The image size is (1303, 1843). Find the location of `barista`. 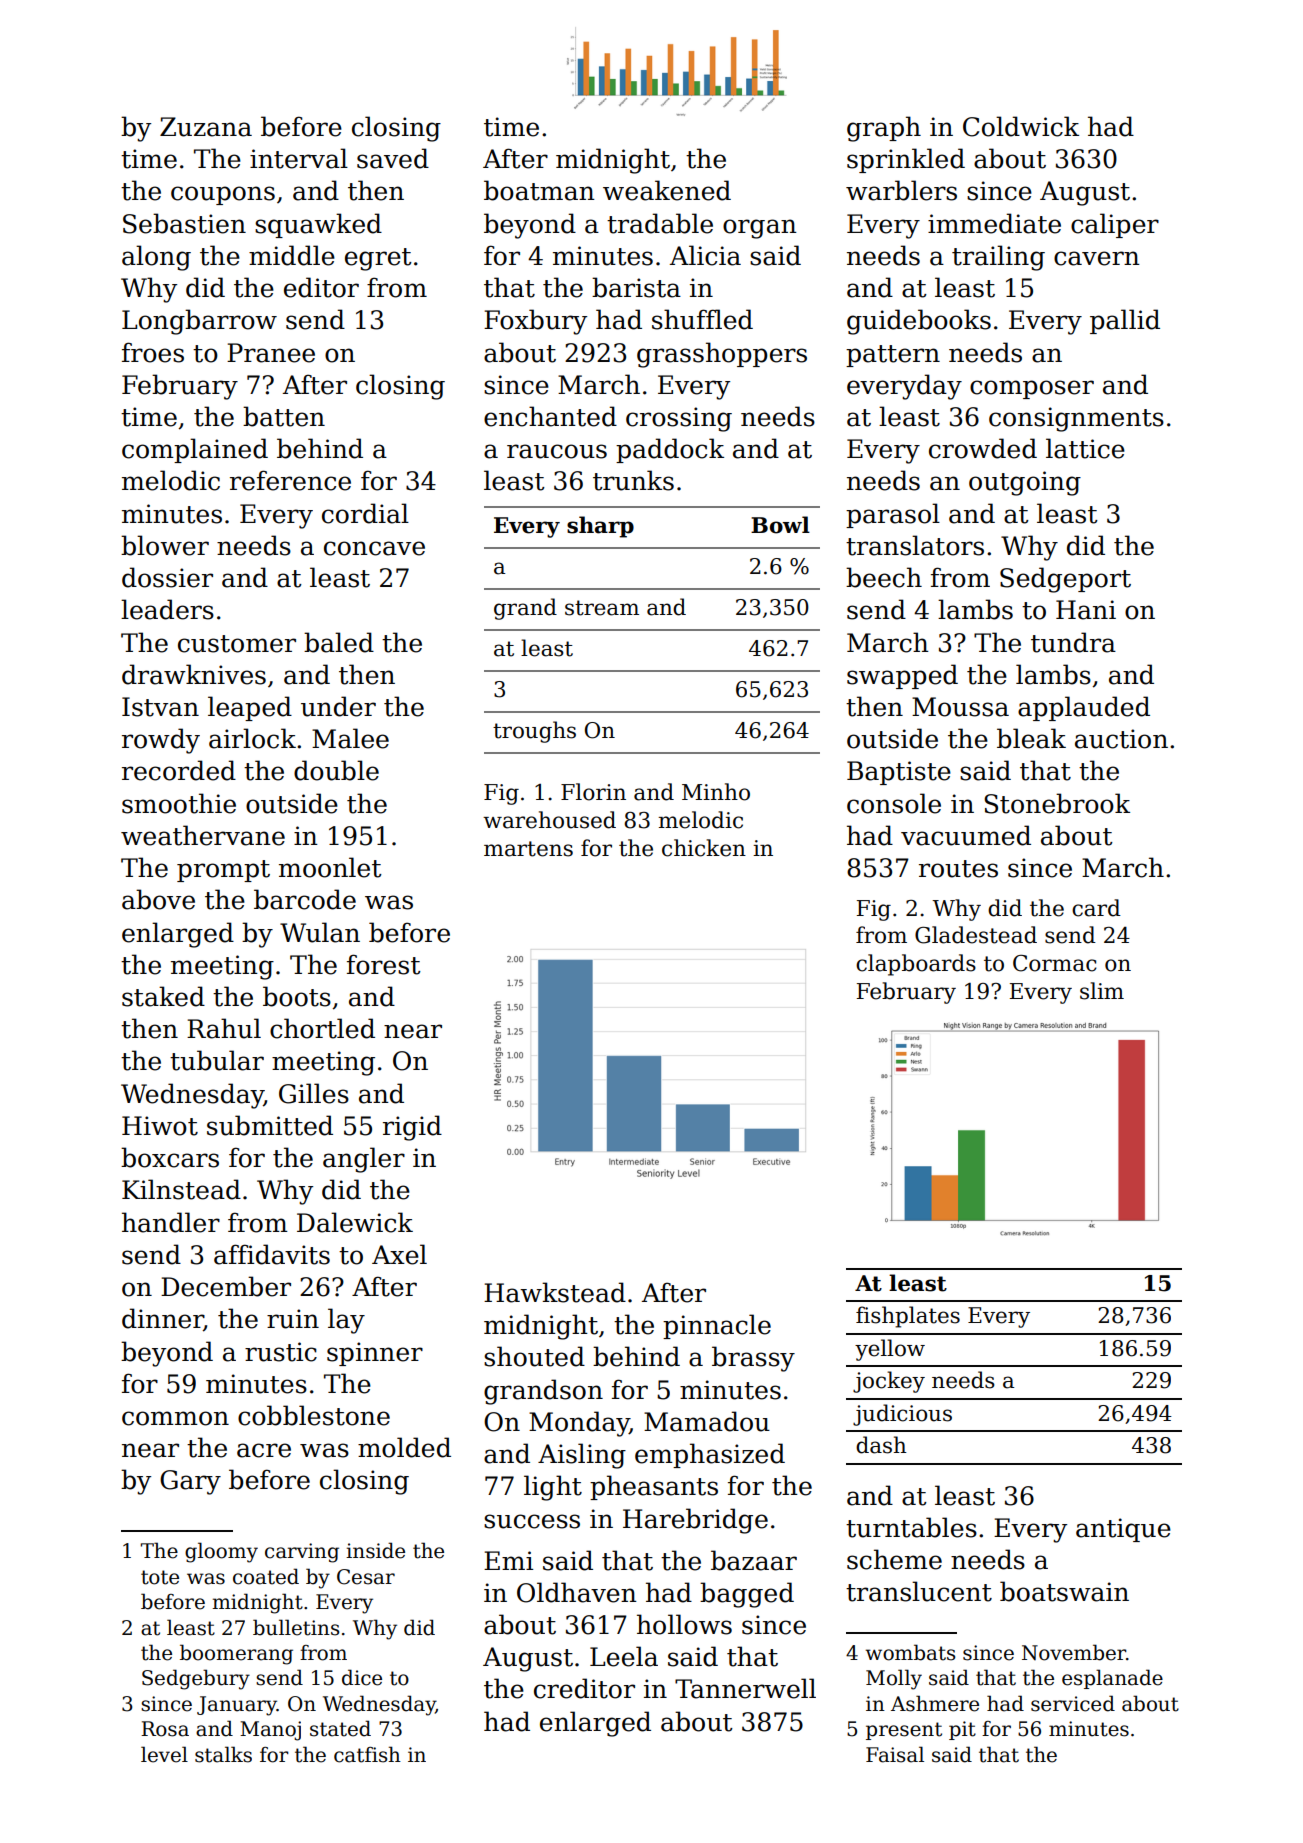

barista is located at coordinates (636, 287).
